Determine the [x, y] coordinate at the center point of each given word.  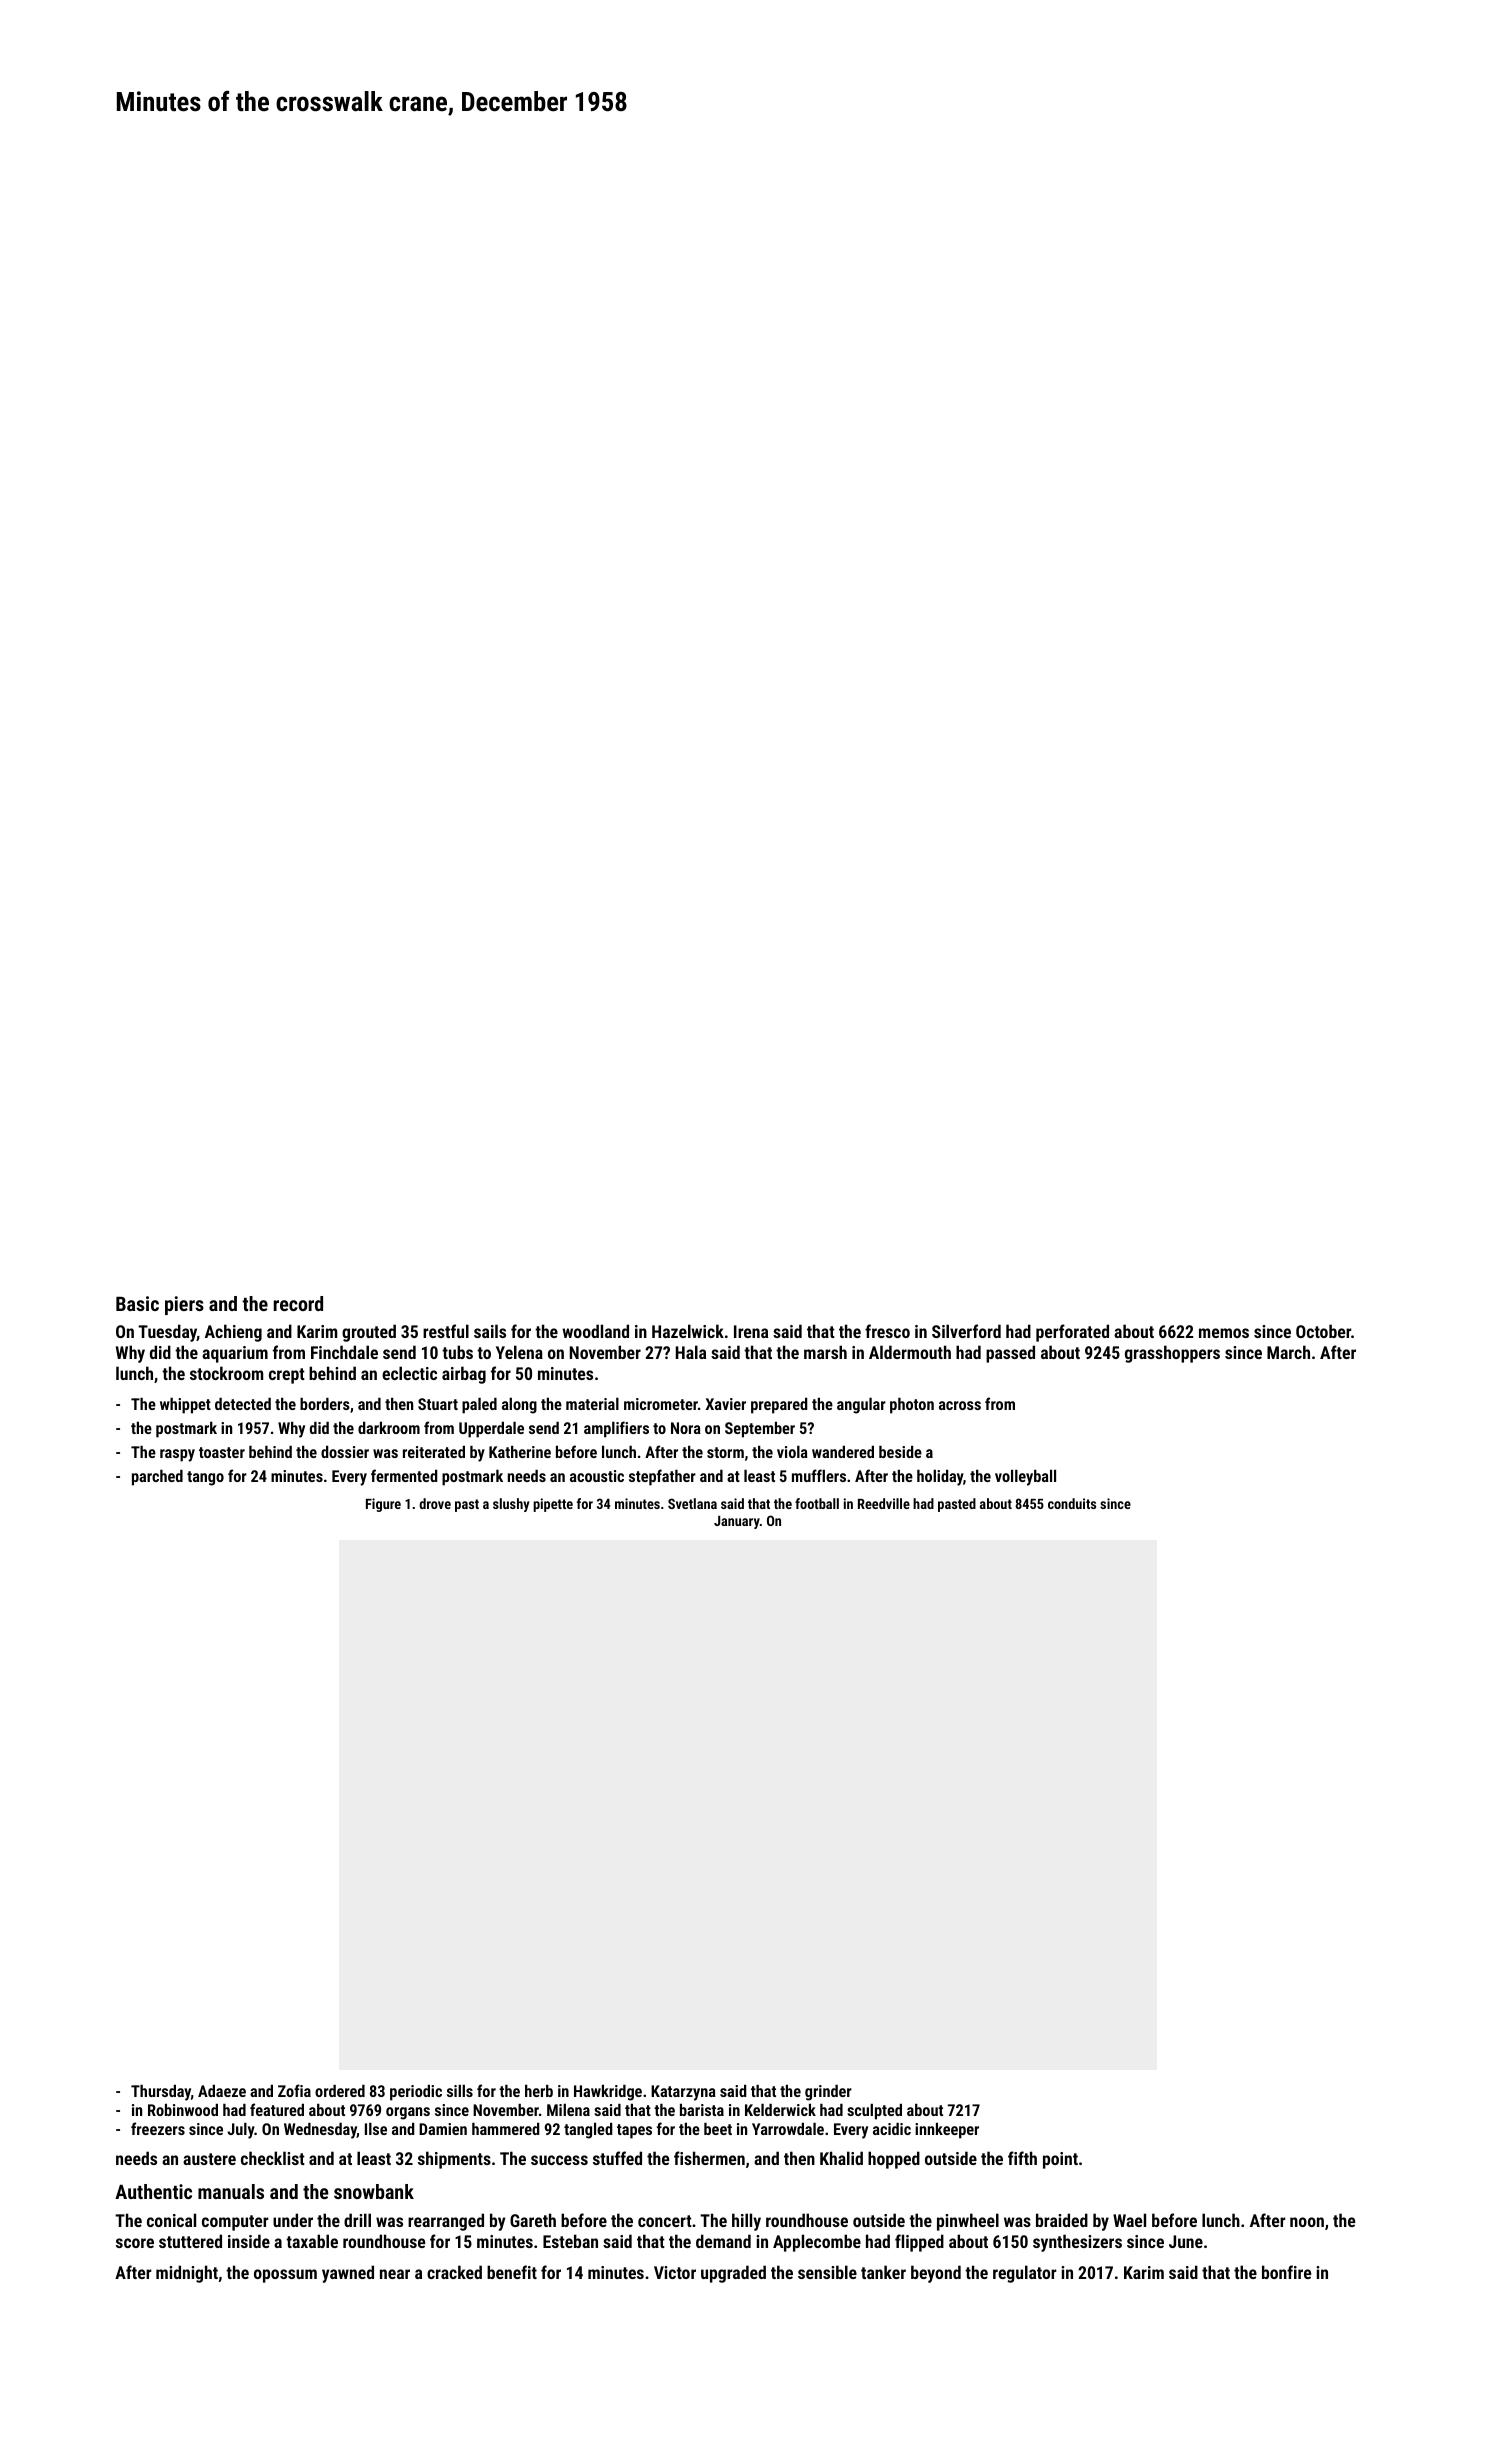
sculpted [874, 2112]
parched [157, 1478]
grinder [828, 2093]
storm [725, 1452]
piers [184, 1305]
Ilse [376, 2129]
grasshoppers [1172, 1354]
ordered [340, 2091]
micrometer [661, 1404]
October [1323, 1331]
